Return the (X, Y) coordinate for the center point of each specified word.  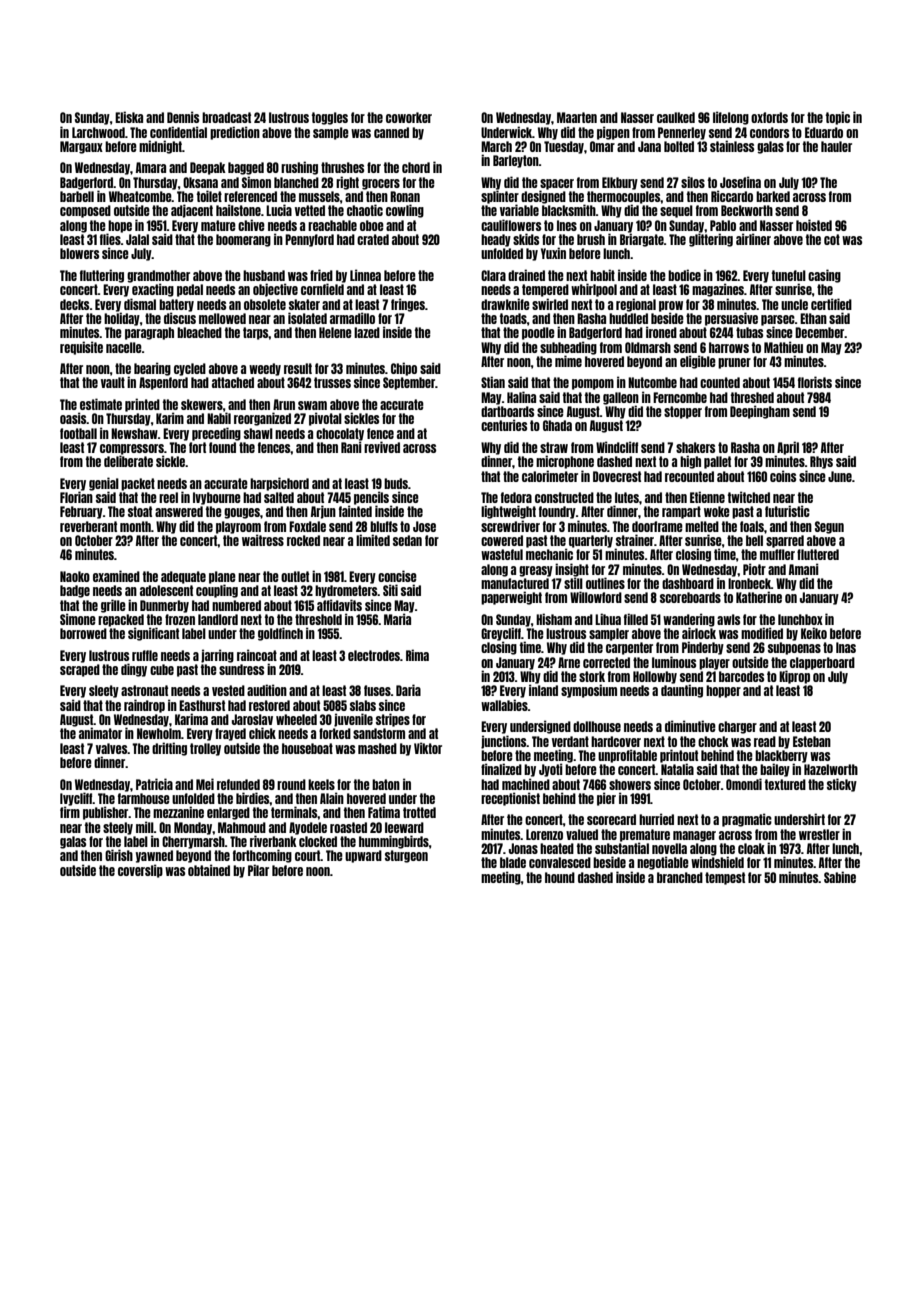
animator (100, 733)
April (788, 448)
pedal (190, 290)
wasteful (502, 554)
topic (838, 118)
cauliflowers (511, 225)
